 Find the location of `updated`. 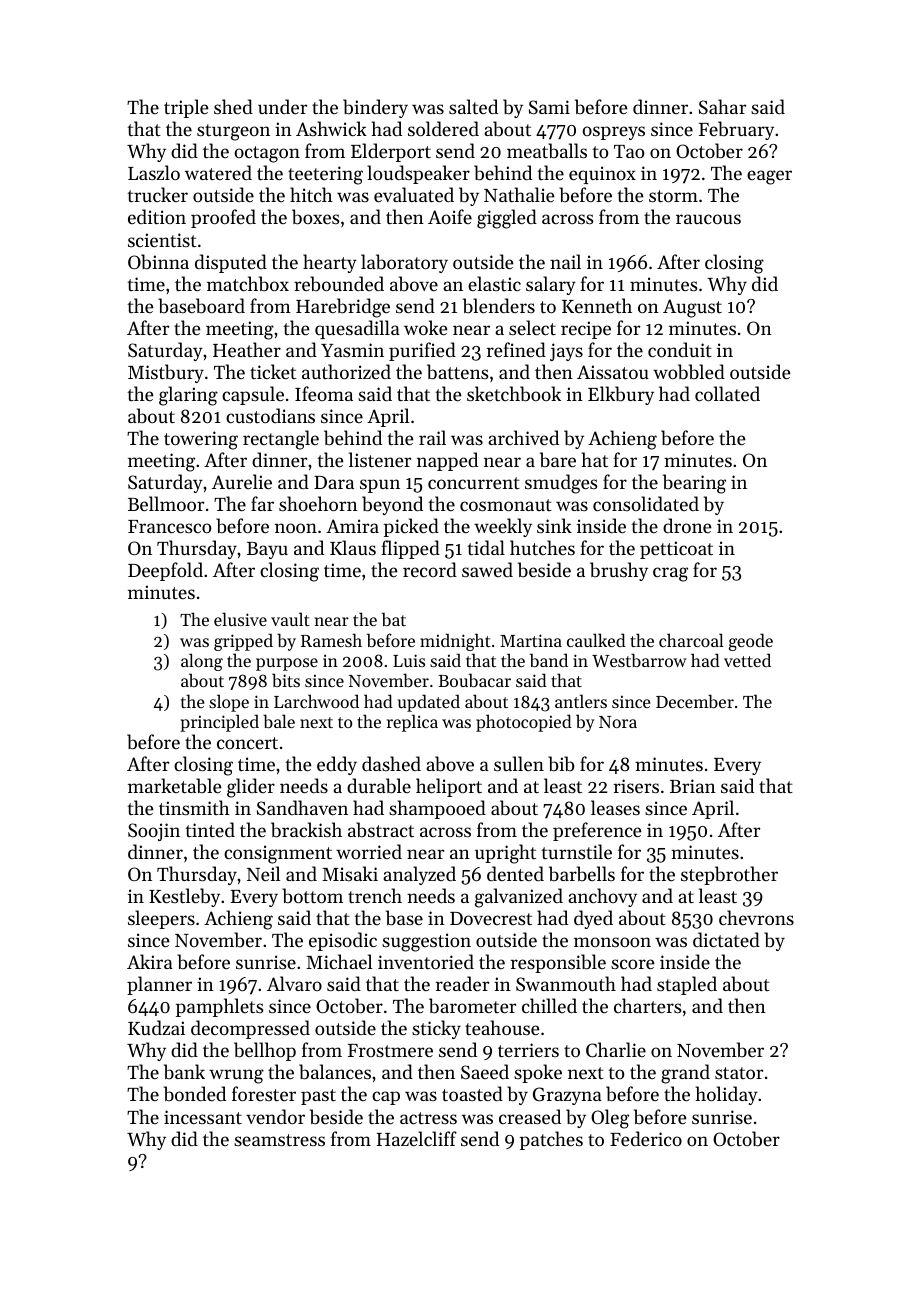

updated is located at coordinates (429, 703).
